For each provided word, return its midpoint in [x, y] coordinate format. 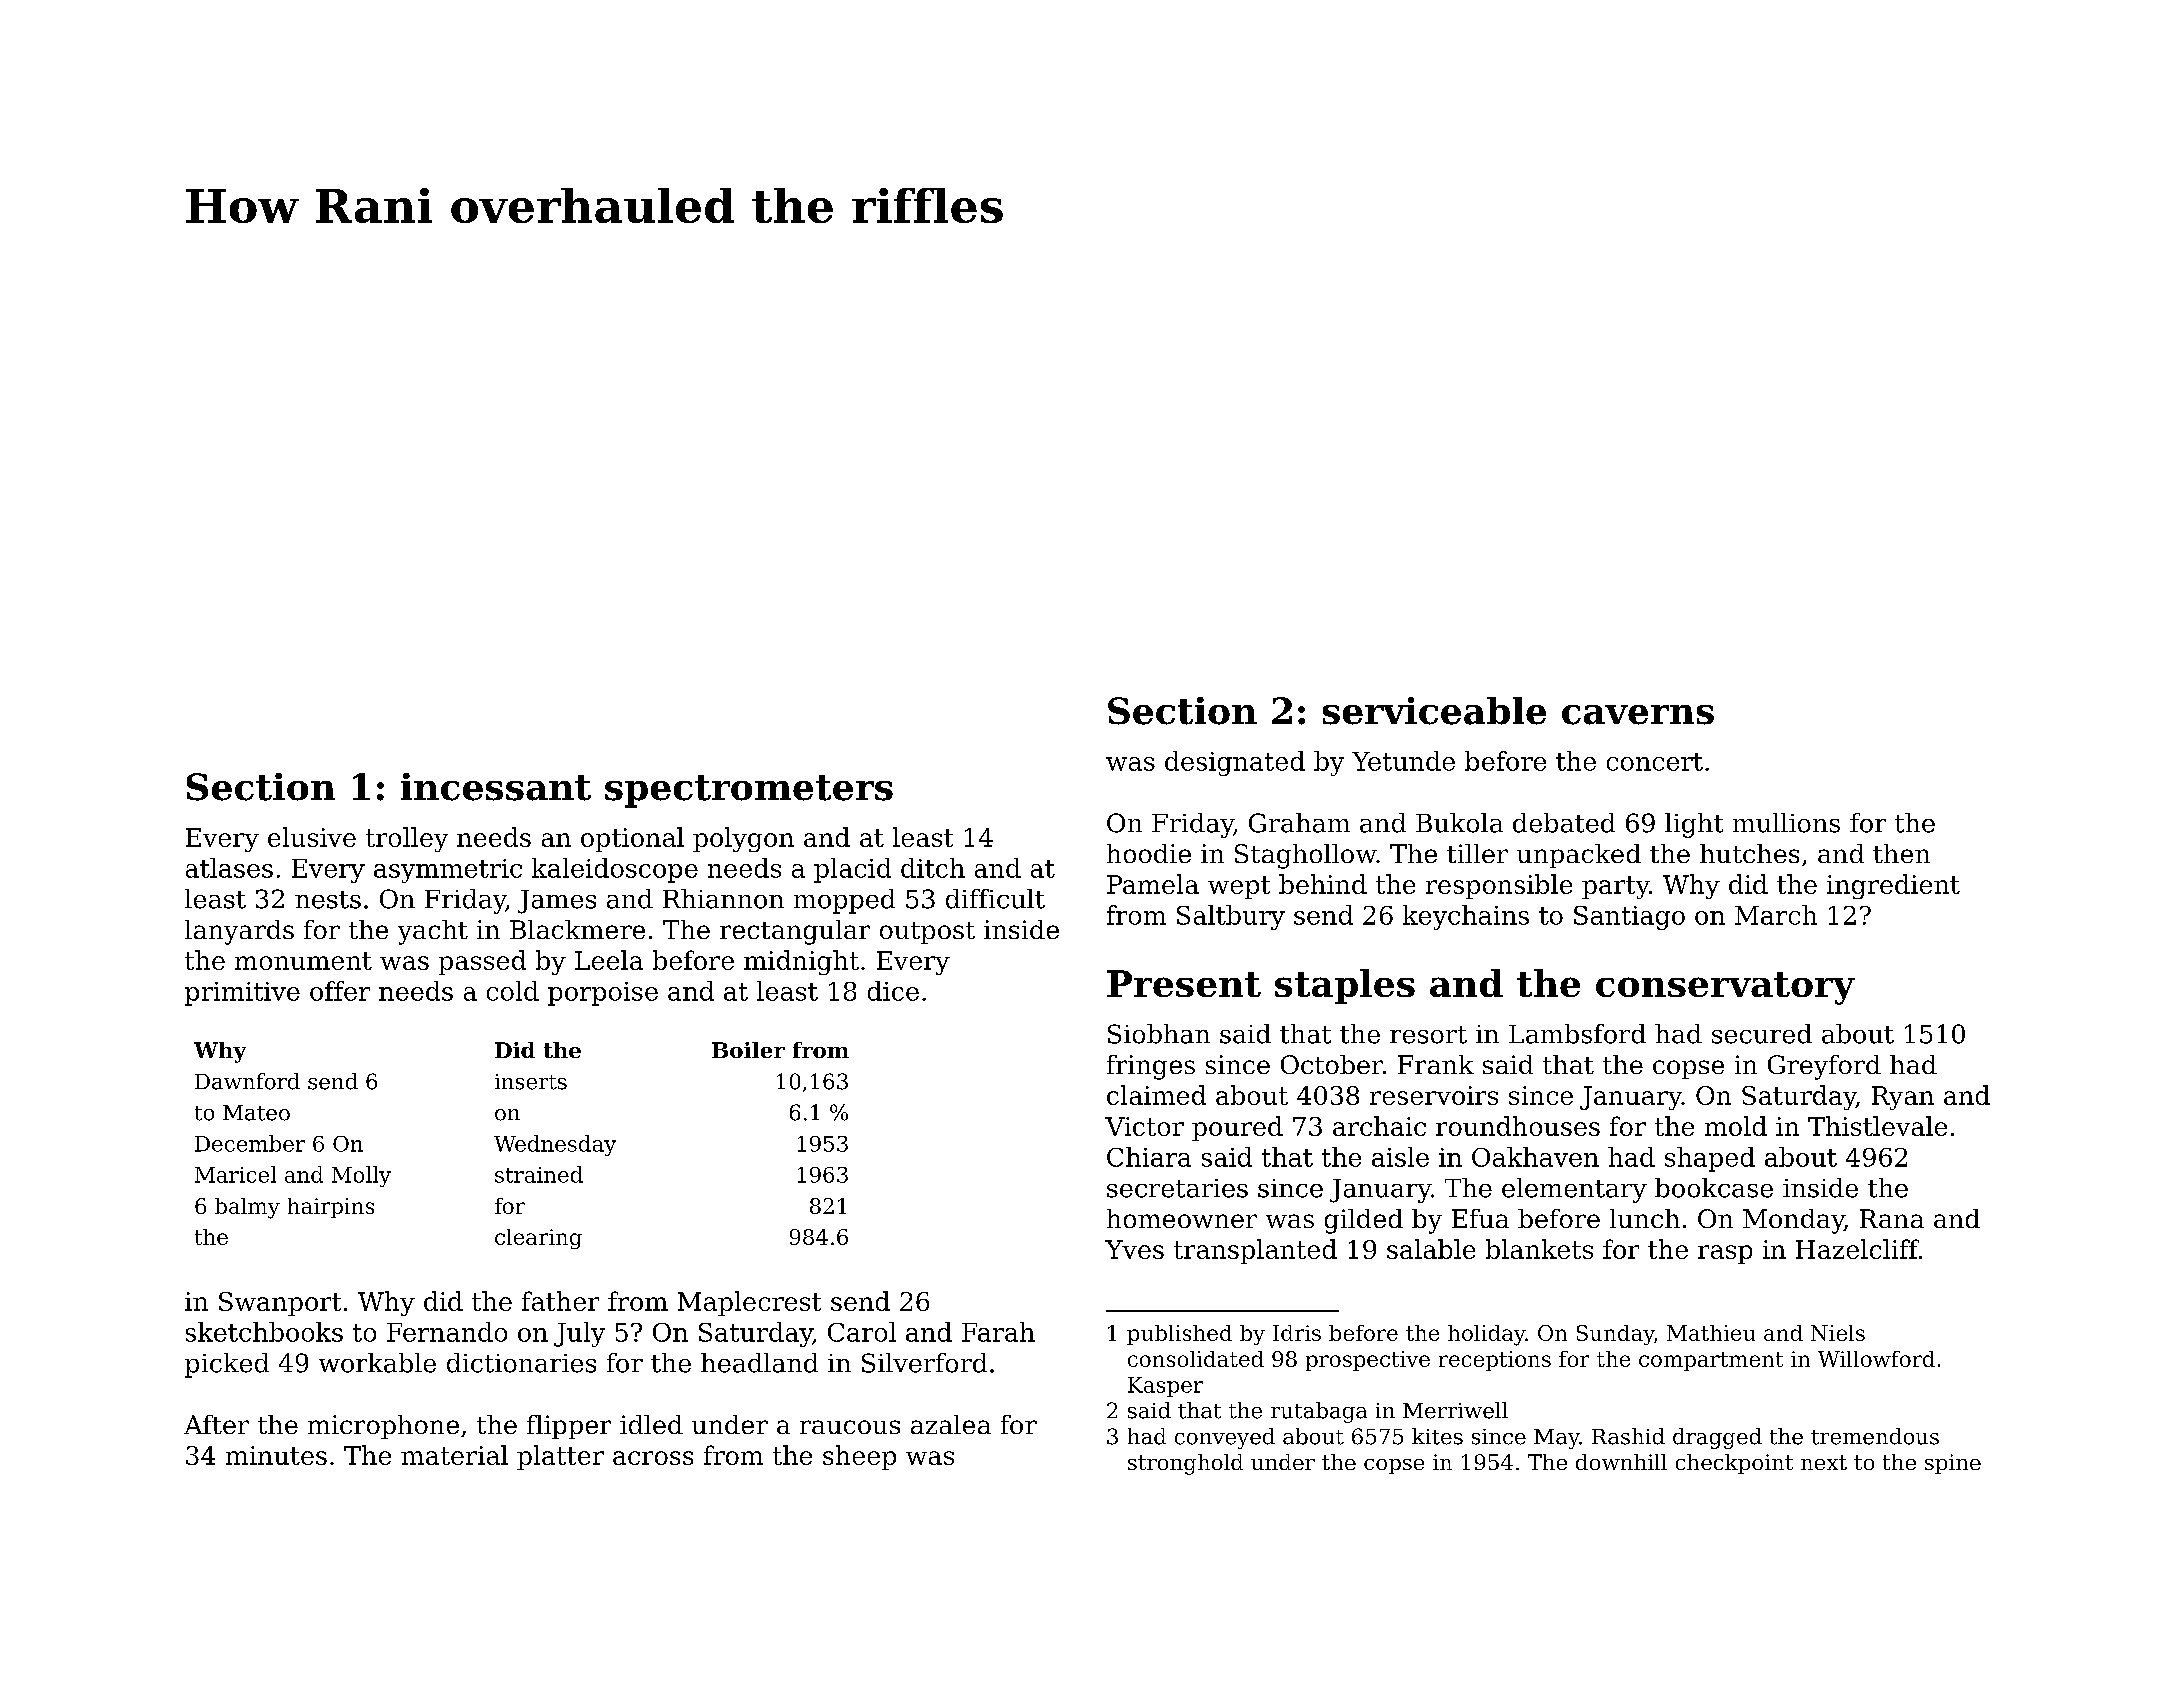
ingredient [1893, 886]
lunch [1645, 1218]
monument [303, 961]
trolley [407, 839]
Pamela [1153, 884]
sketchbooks [264, 1332]
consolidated [1196, 1359]
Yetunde [1403, 761]
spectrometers [749, 791]
